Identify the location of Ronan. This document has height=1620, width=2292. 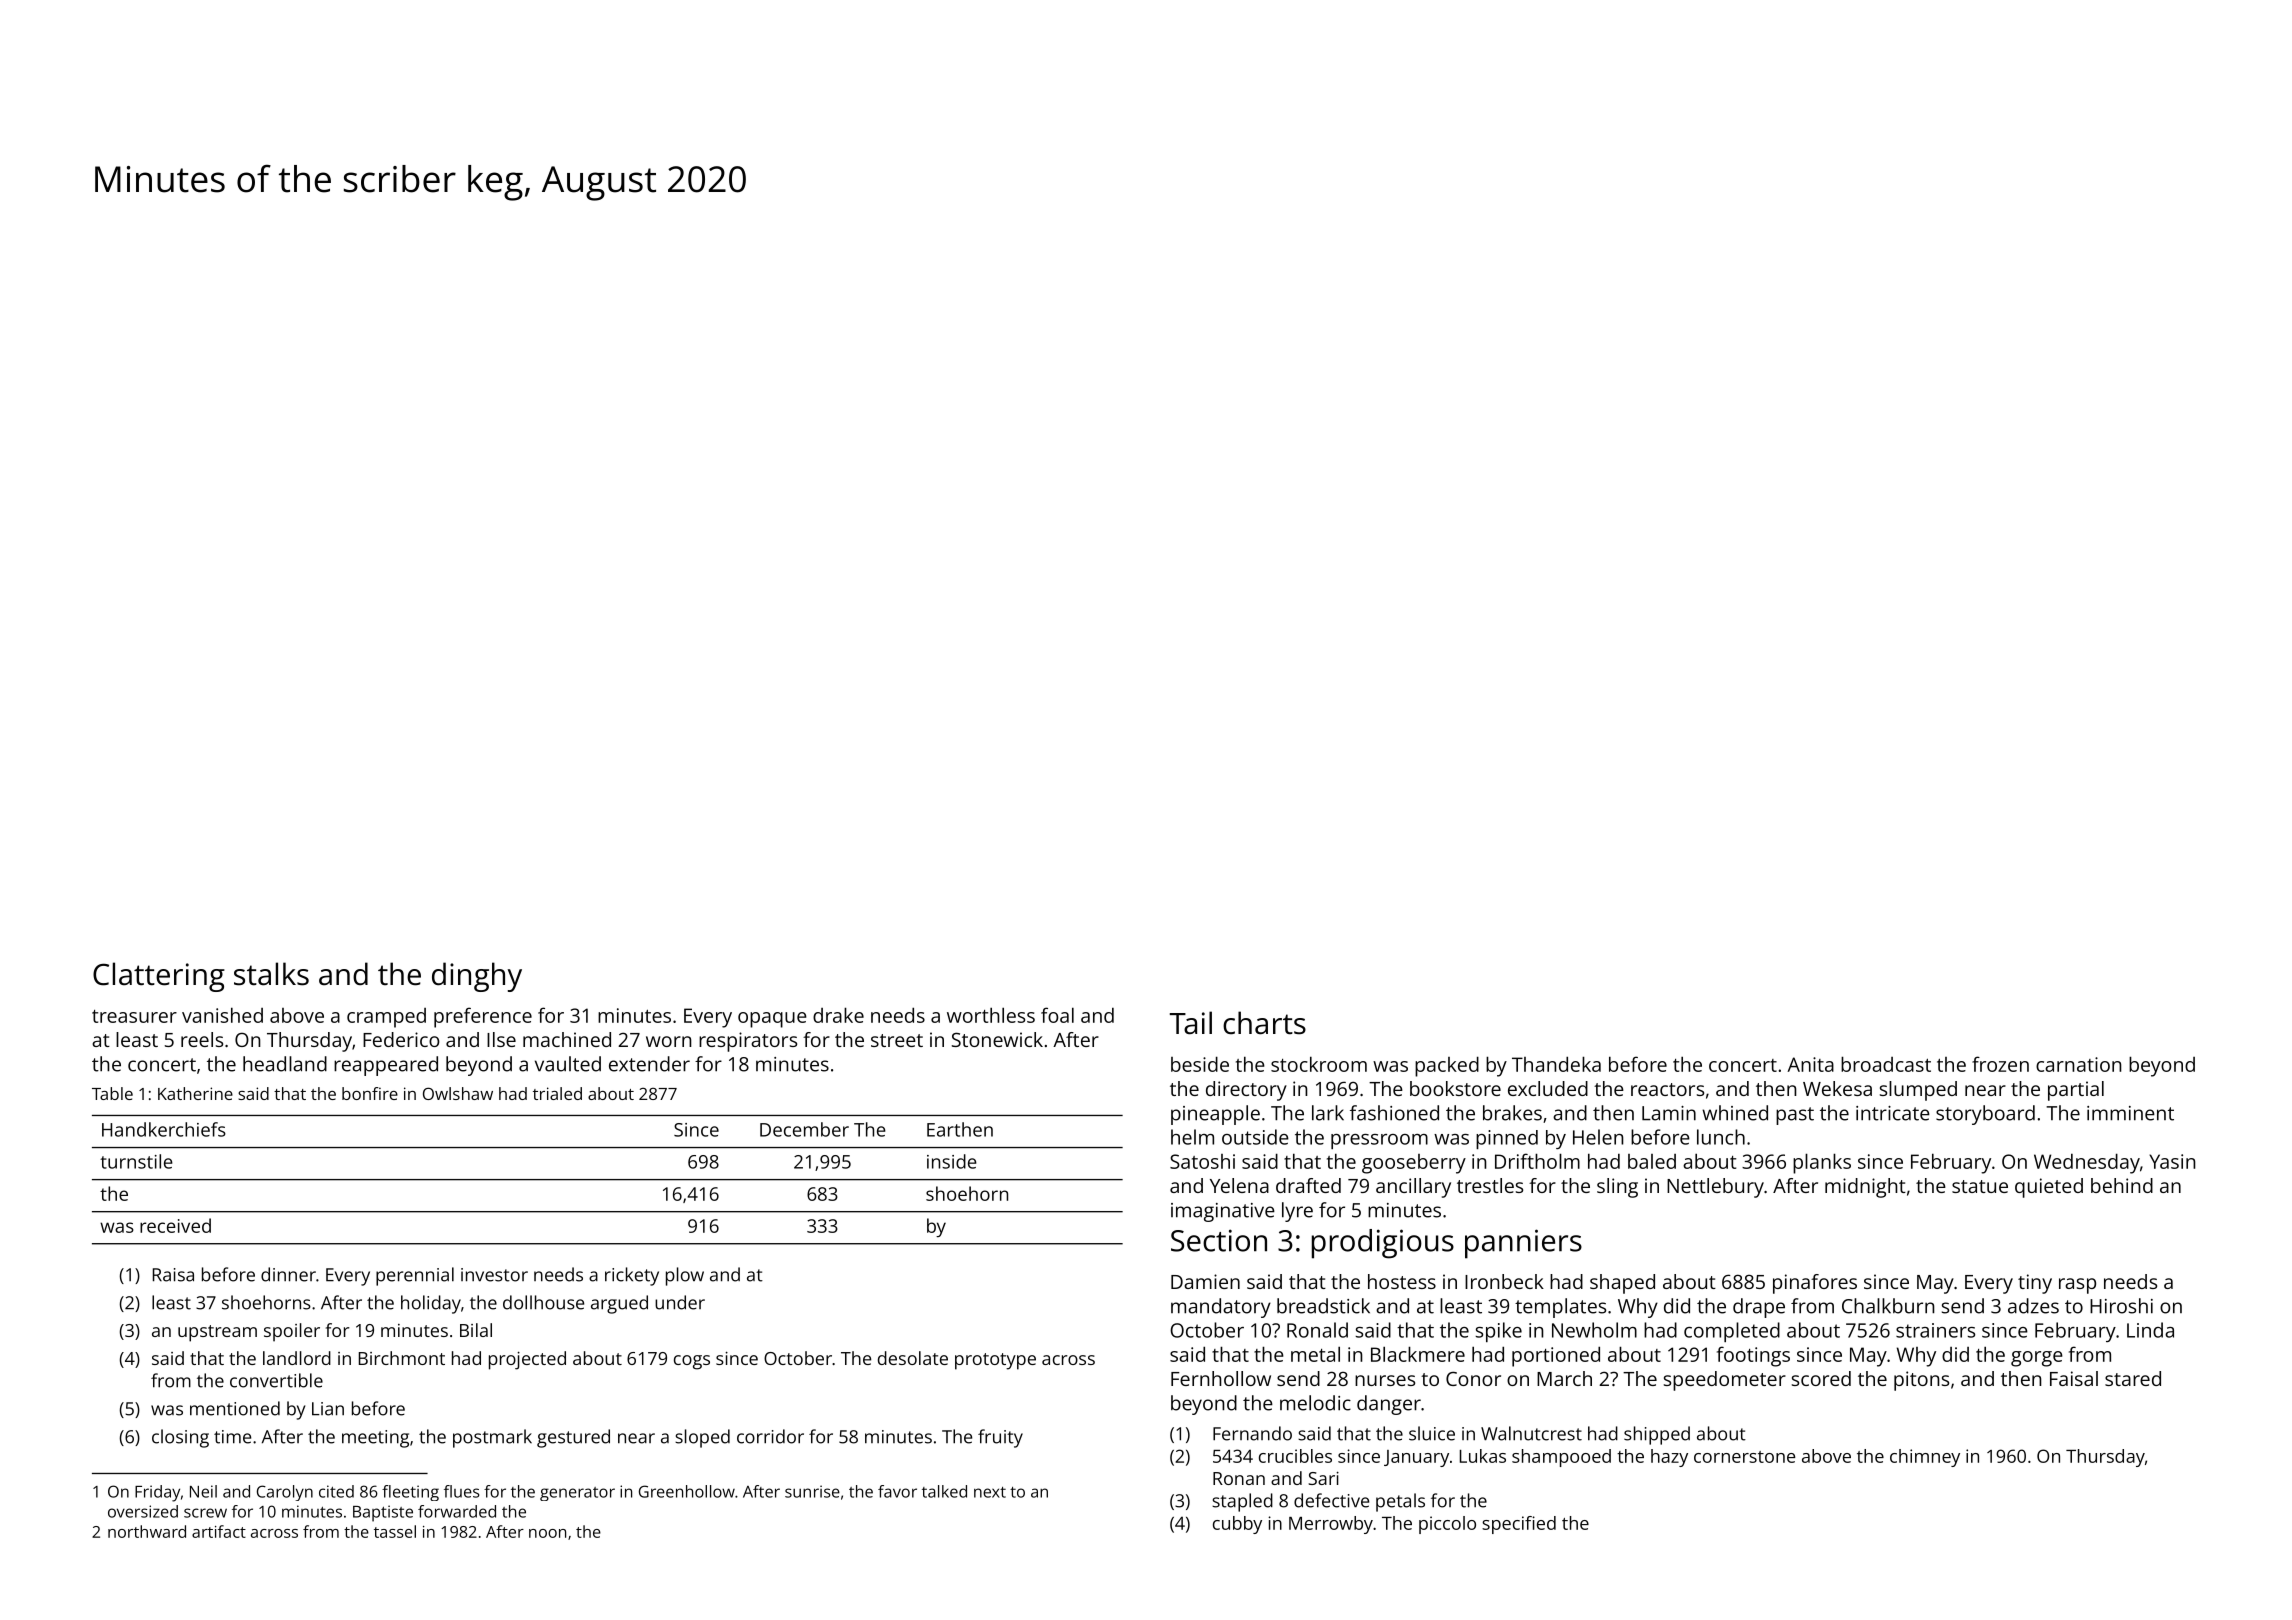
(1239, 1478).
